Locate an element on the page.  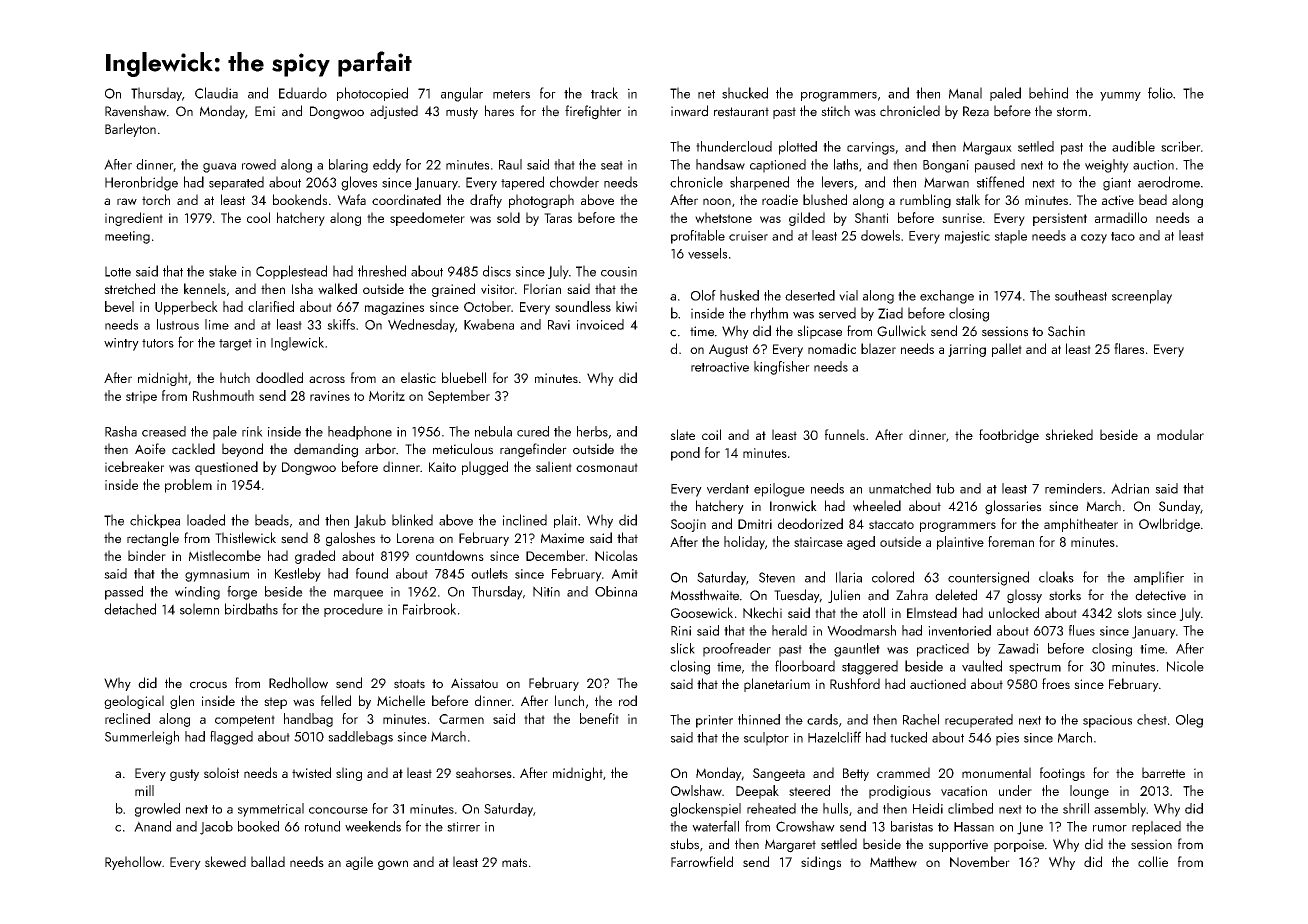
geological is located at coordinates (134, 702).
